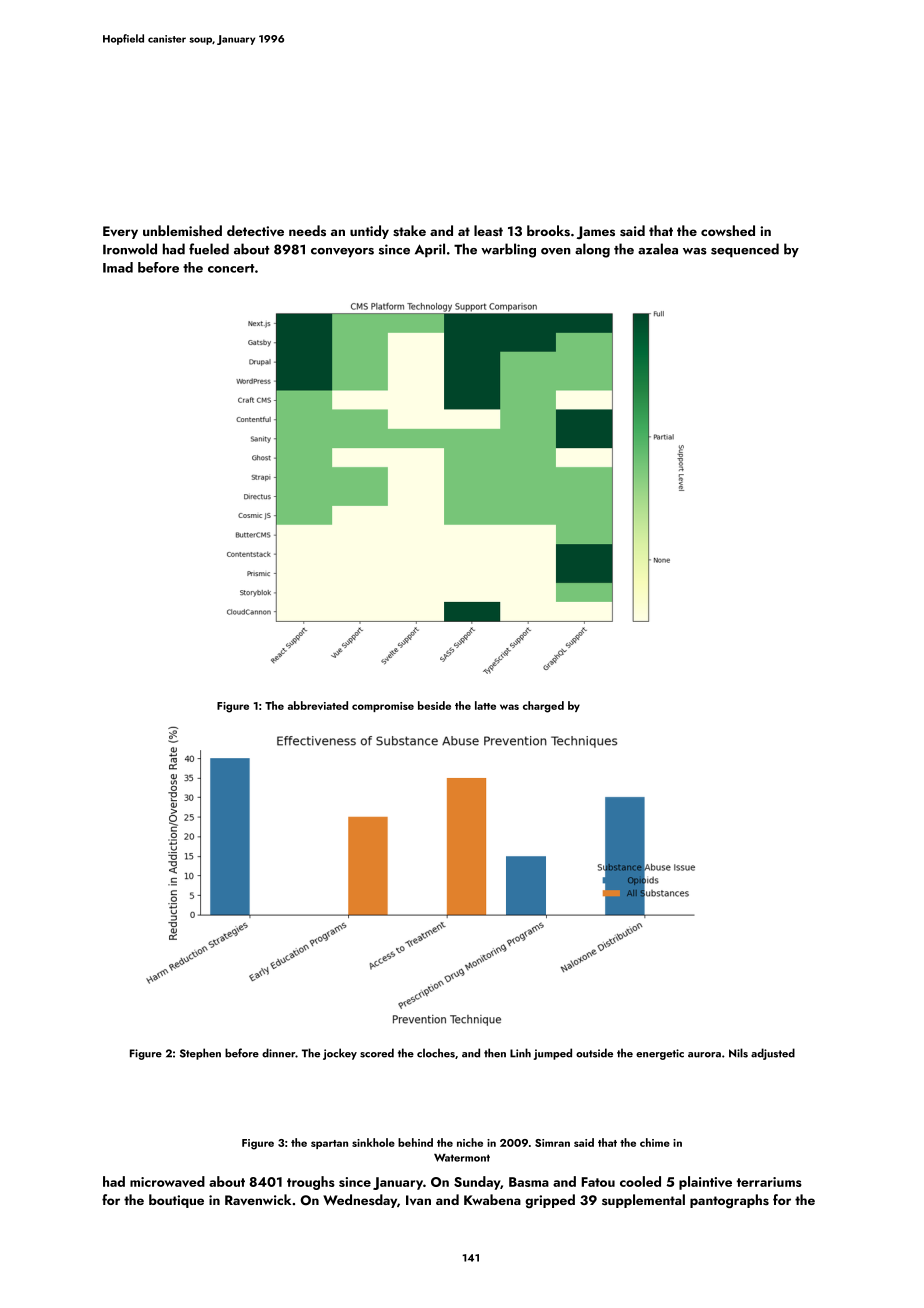  What do you see at coordinates (594, 1053) in the screenshot?
I see `outside` at bounding box center [594, 1053].
